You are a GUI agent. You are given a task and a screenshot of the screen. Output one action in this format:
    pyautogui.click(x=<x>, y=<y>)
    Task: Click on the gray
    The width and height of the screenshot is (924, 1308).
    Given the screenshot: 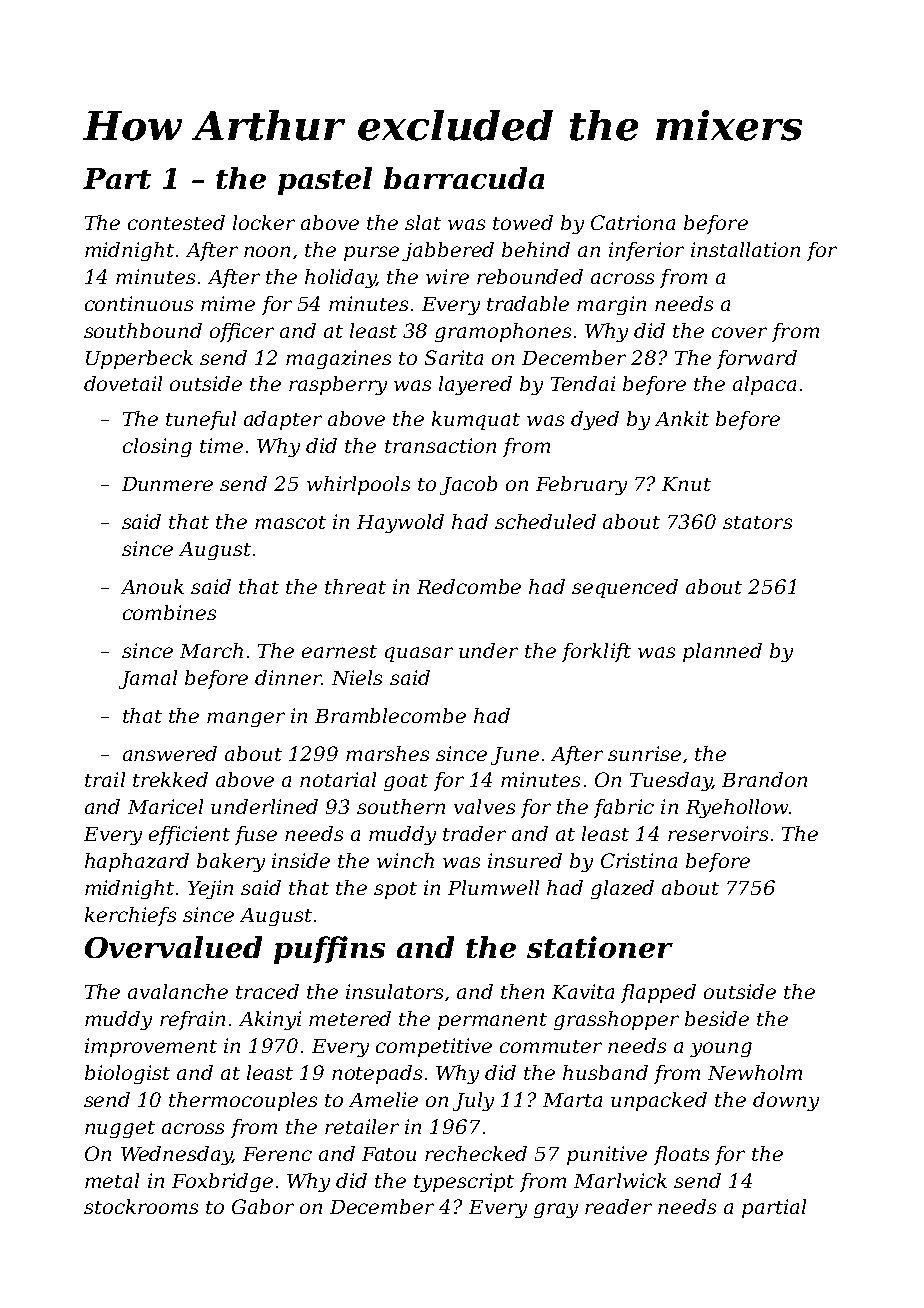 What is the action you would take?
    pyautogui.click(x=556, y=1210)
